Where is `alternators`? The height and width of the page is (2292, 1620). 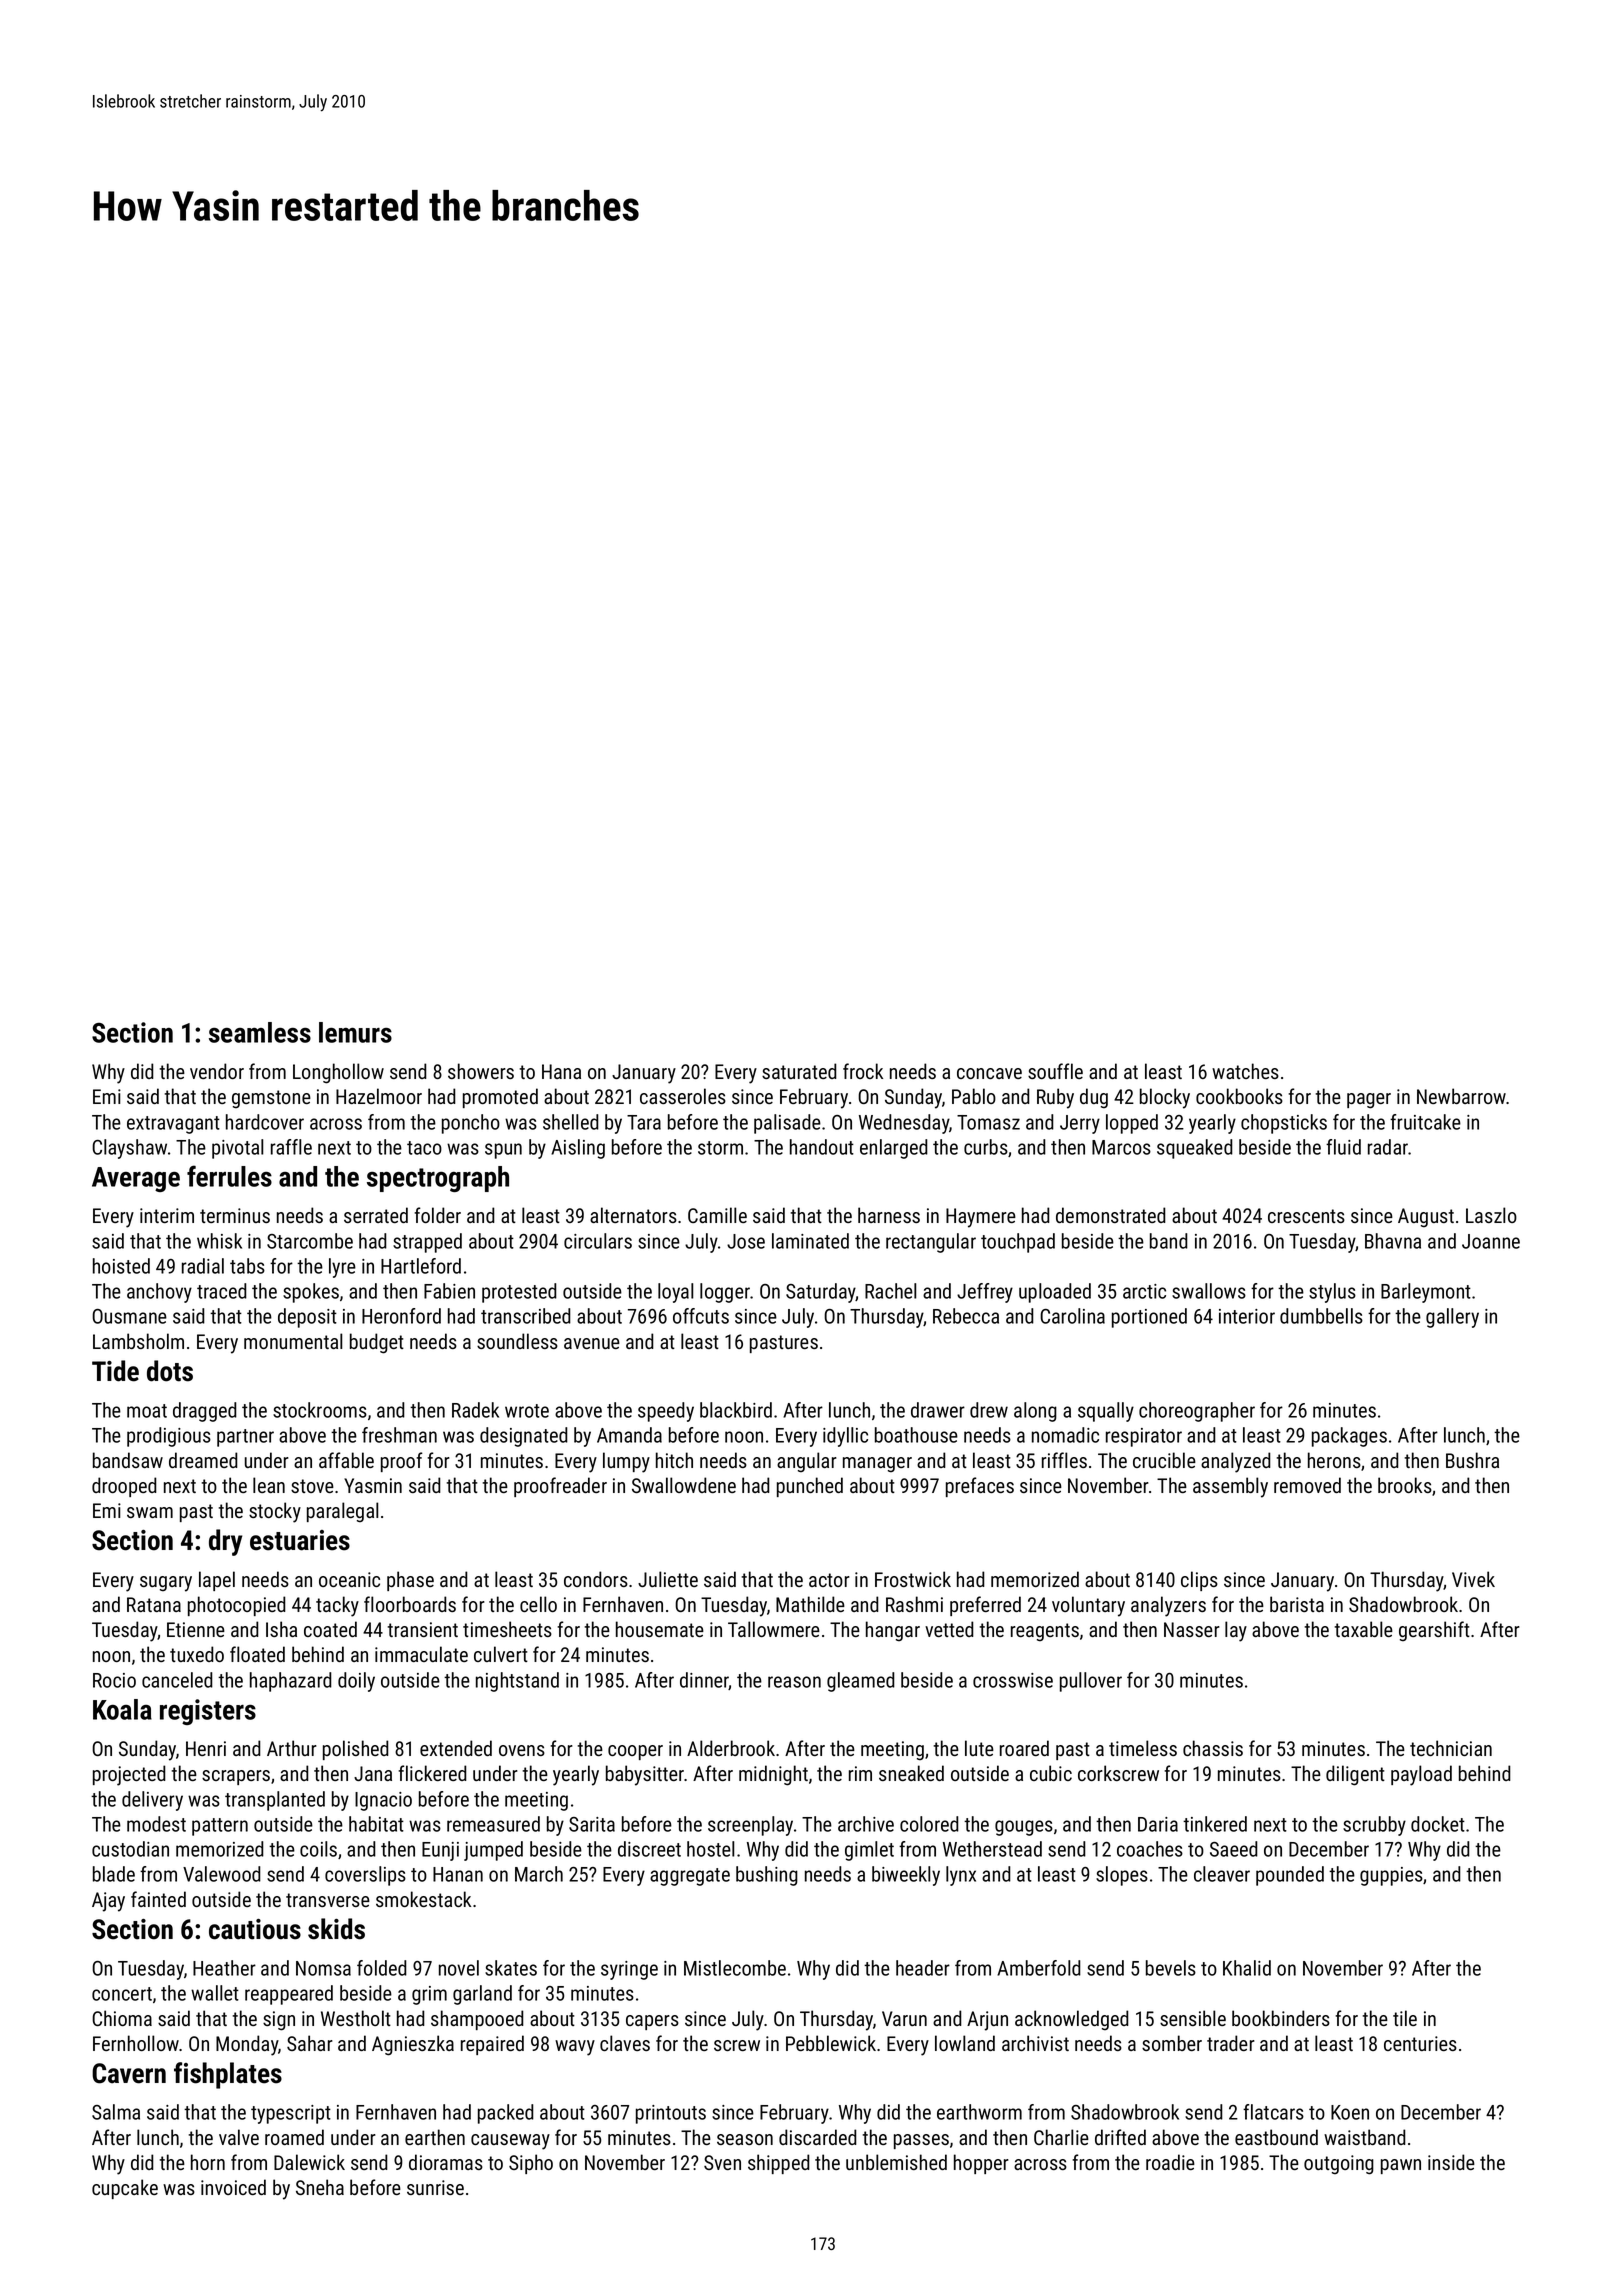 alternators is located at coordinates (633, 1215).
